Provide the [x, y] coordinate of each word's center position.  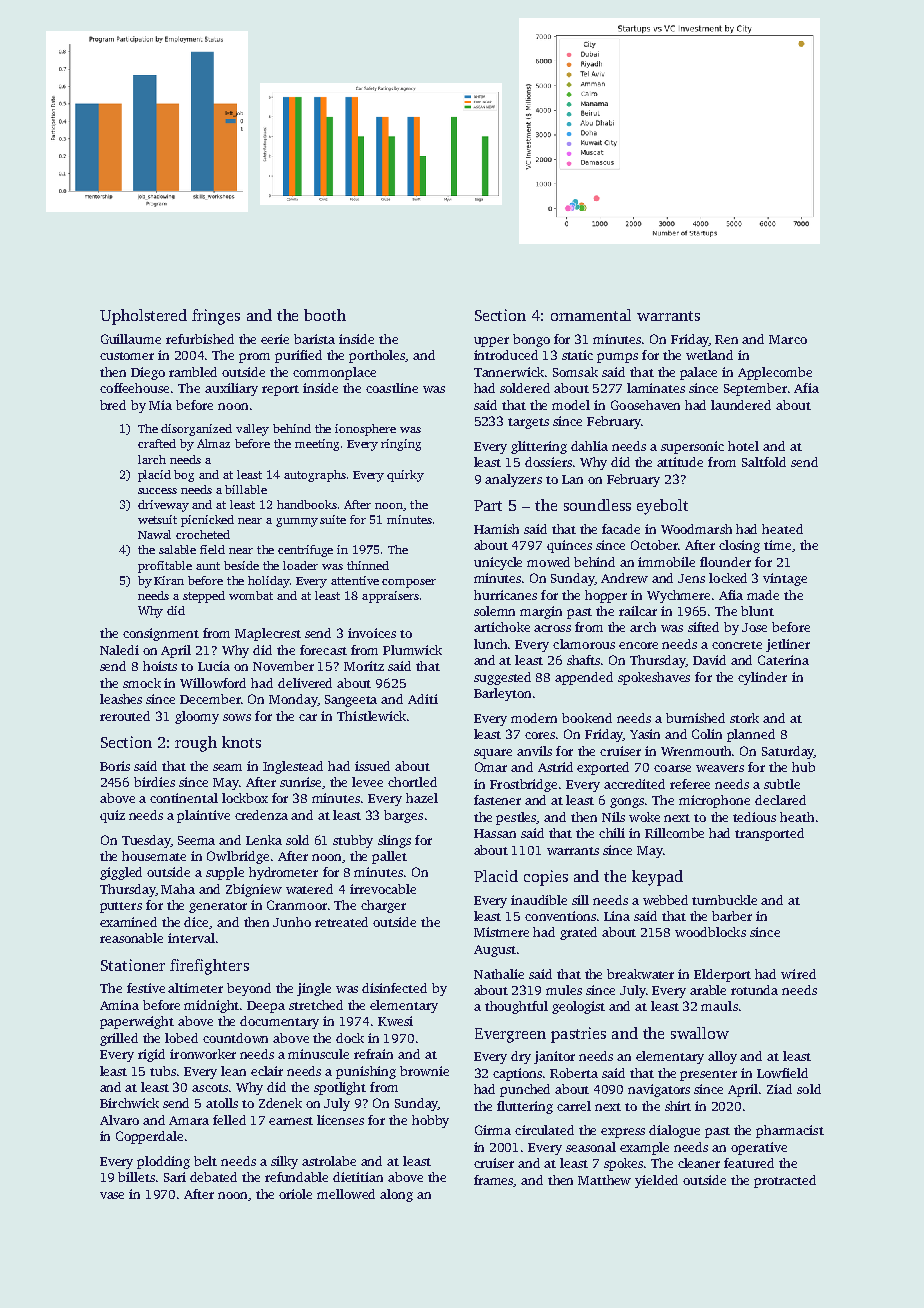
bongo [531, 340]
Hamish [496, 529]
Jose [754, 627]
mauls [719, 1006]
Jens [691, 578]
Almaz [213, 443]
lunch [490, 644]
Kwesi [395, 1021]
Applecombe [775, 373]
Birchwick [129, 1103]
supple [225, 873]
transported [769, 834]
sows [237, 717]
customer [127, 356]
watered [309, 889]
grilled [119, 1039]
